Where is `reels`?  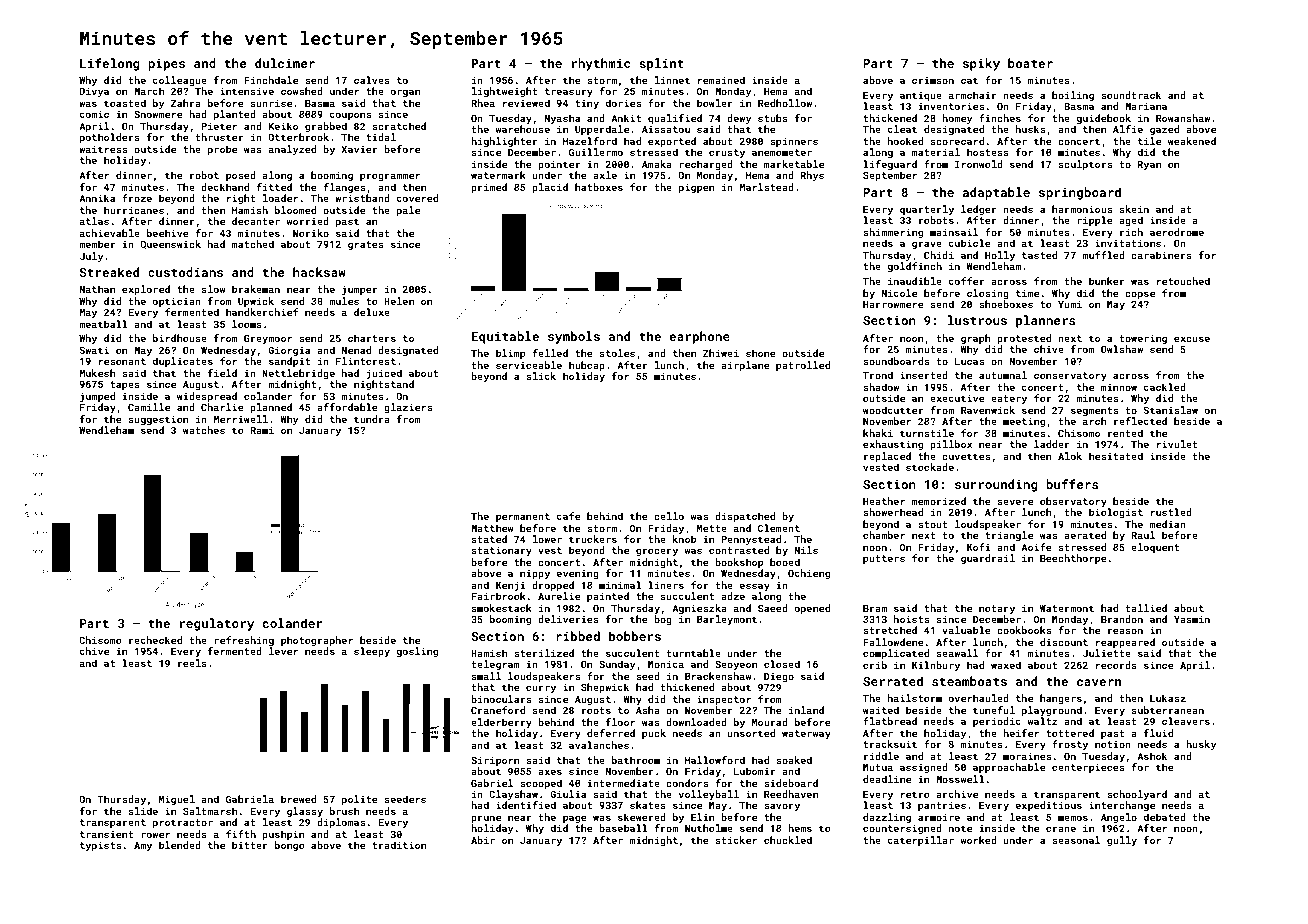
reels is located at coordinates (192, 663).
